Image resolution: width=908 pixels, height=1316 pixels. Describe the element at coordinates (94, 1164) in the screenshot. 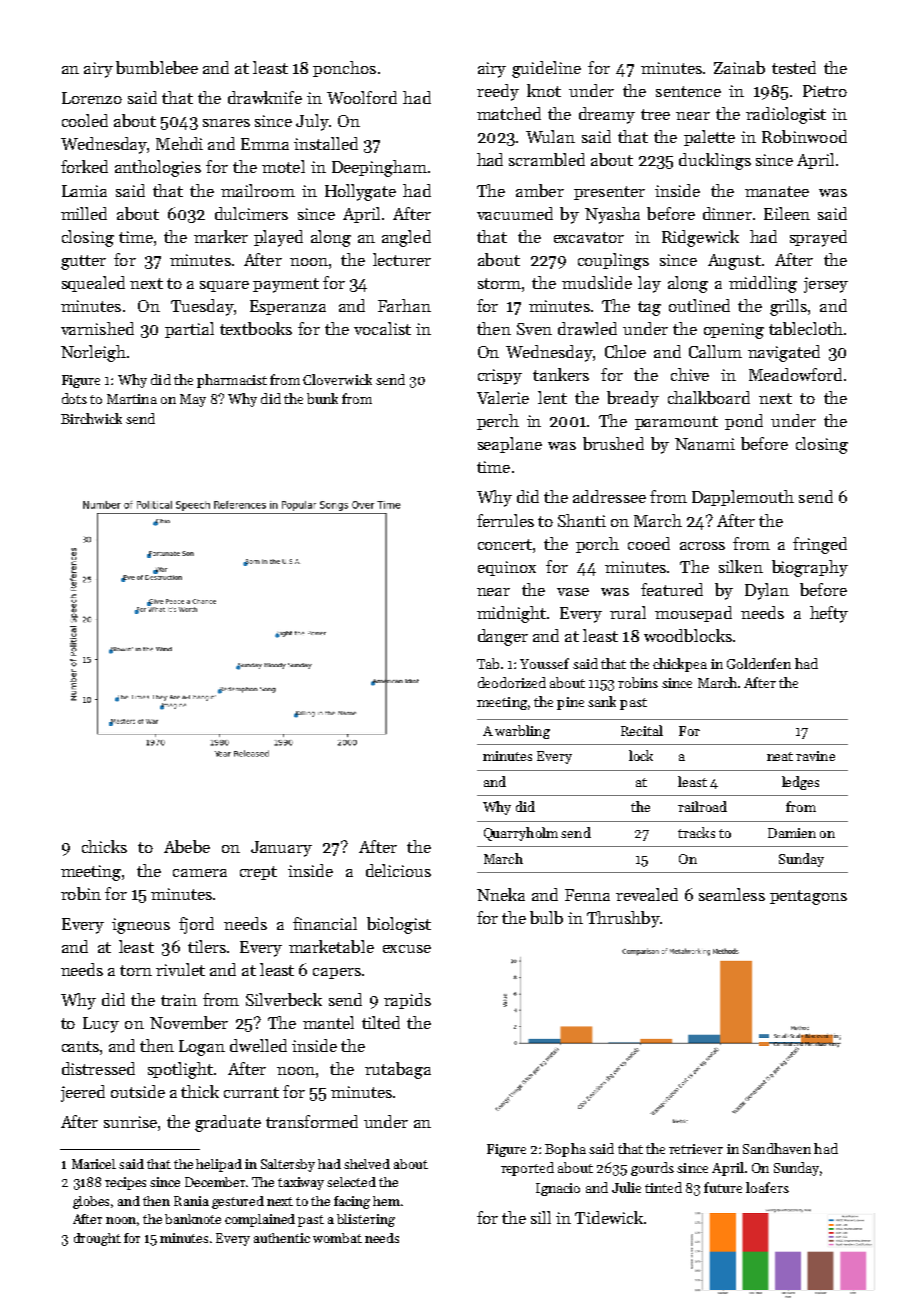

I see `Maricel` at that location.
